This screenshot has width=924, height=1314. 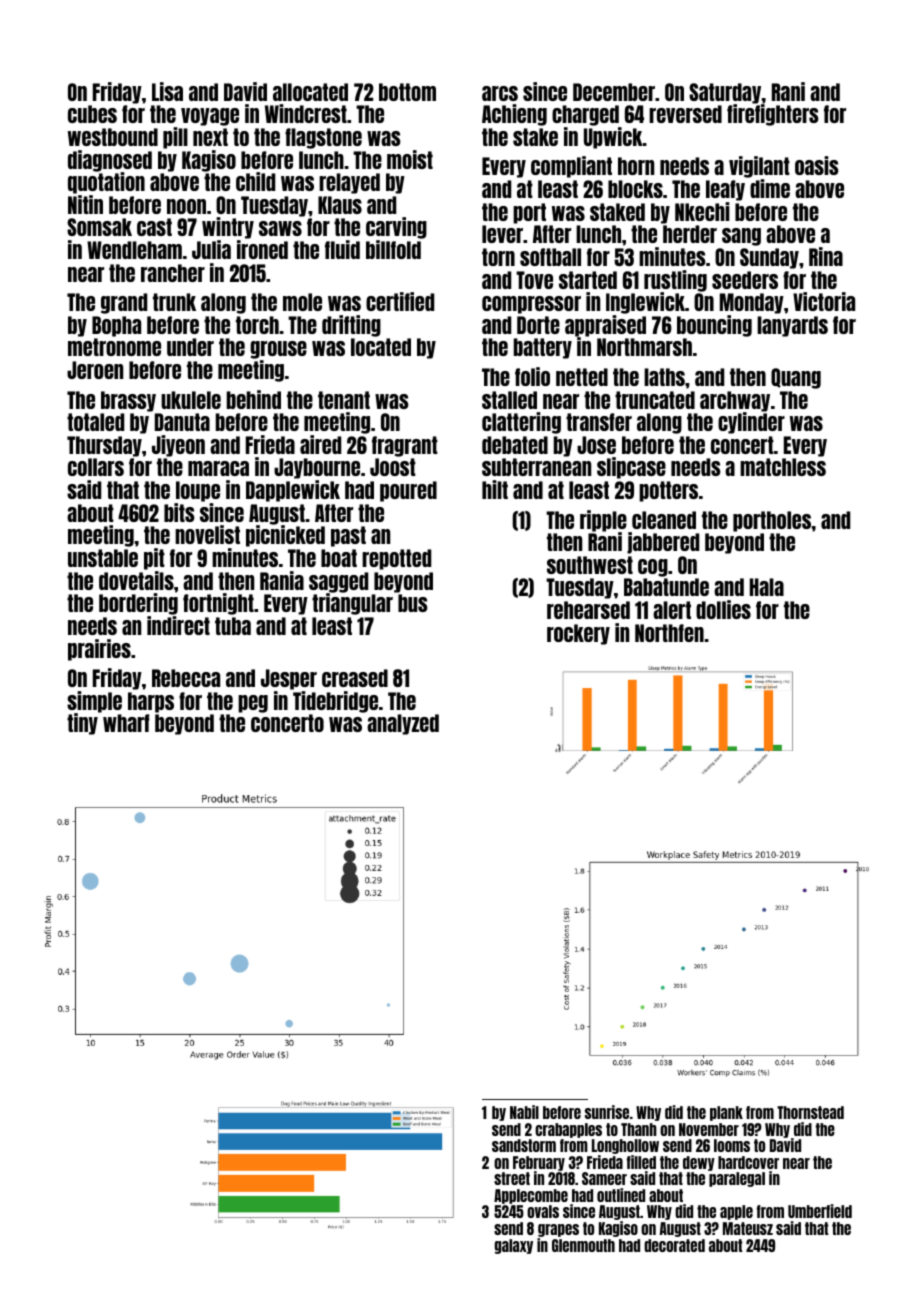 What do you see at coordinates (532, 376) in the screenshot?
I see `folio` at bounding box center [532, 376].
